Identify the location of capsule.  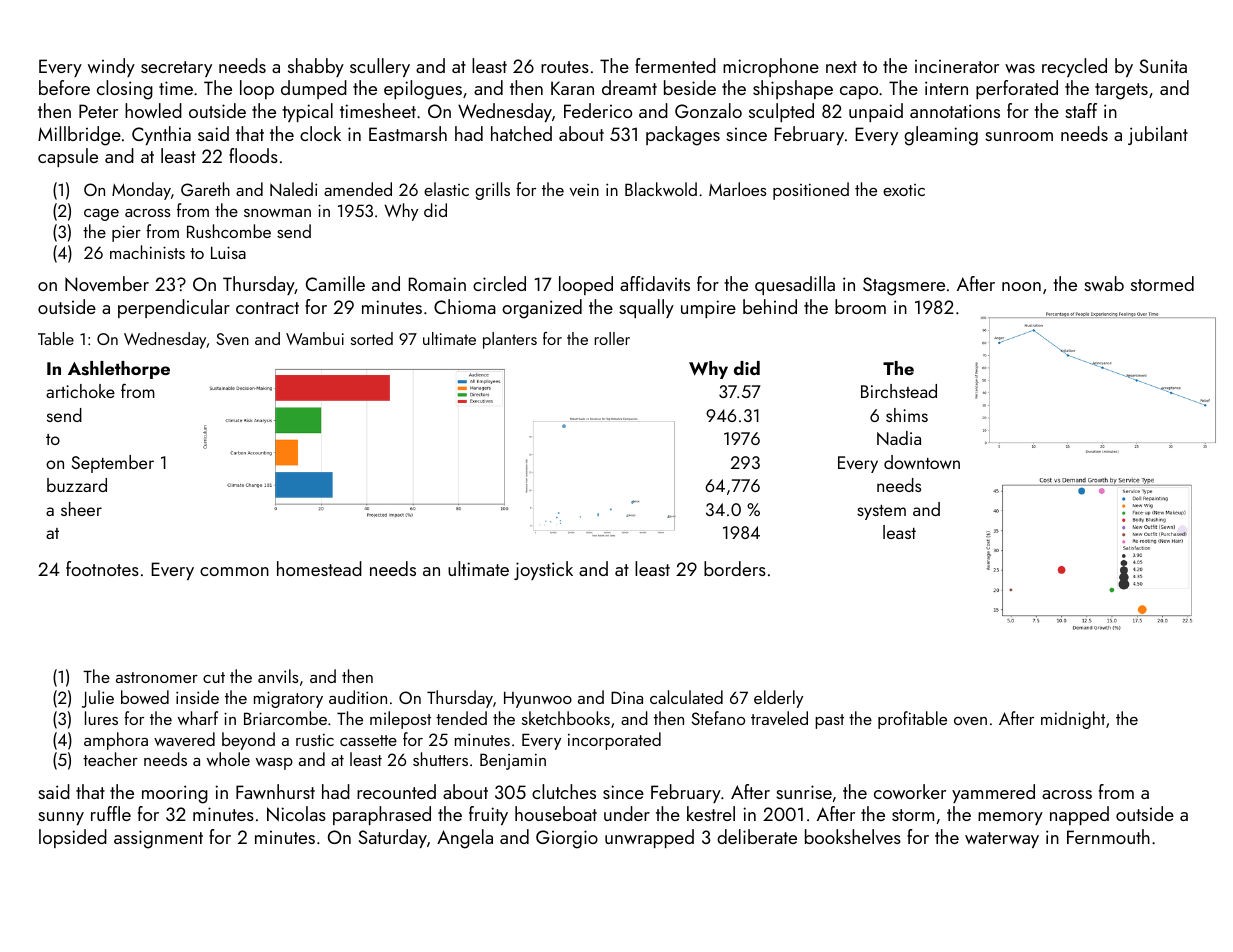
(68, 157).
